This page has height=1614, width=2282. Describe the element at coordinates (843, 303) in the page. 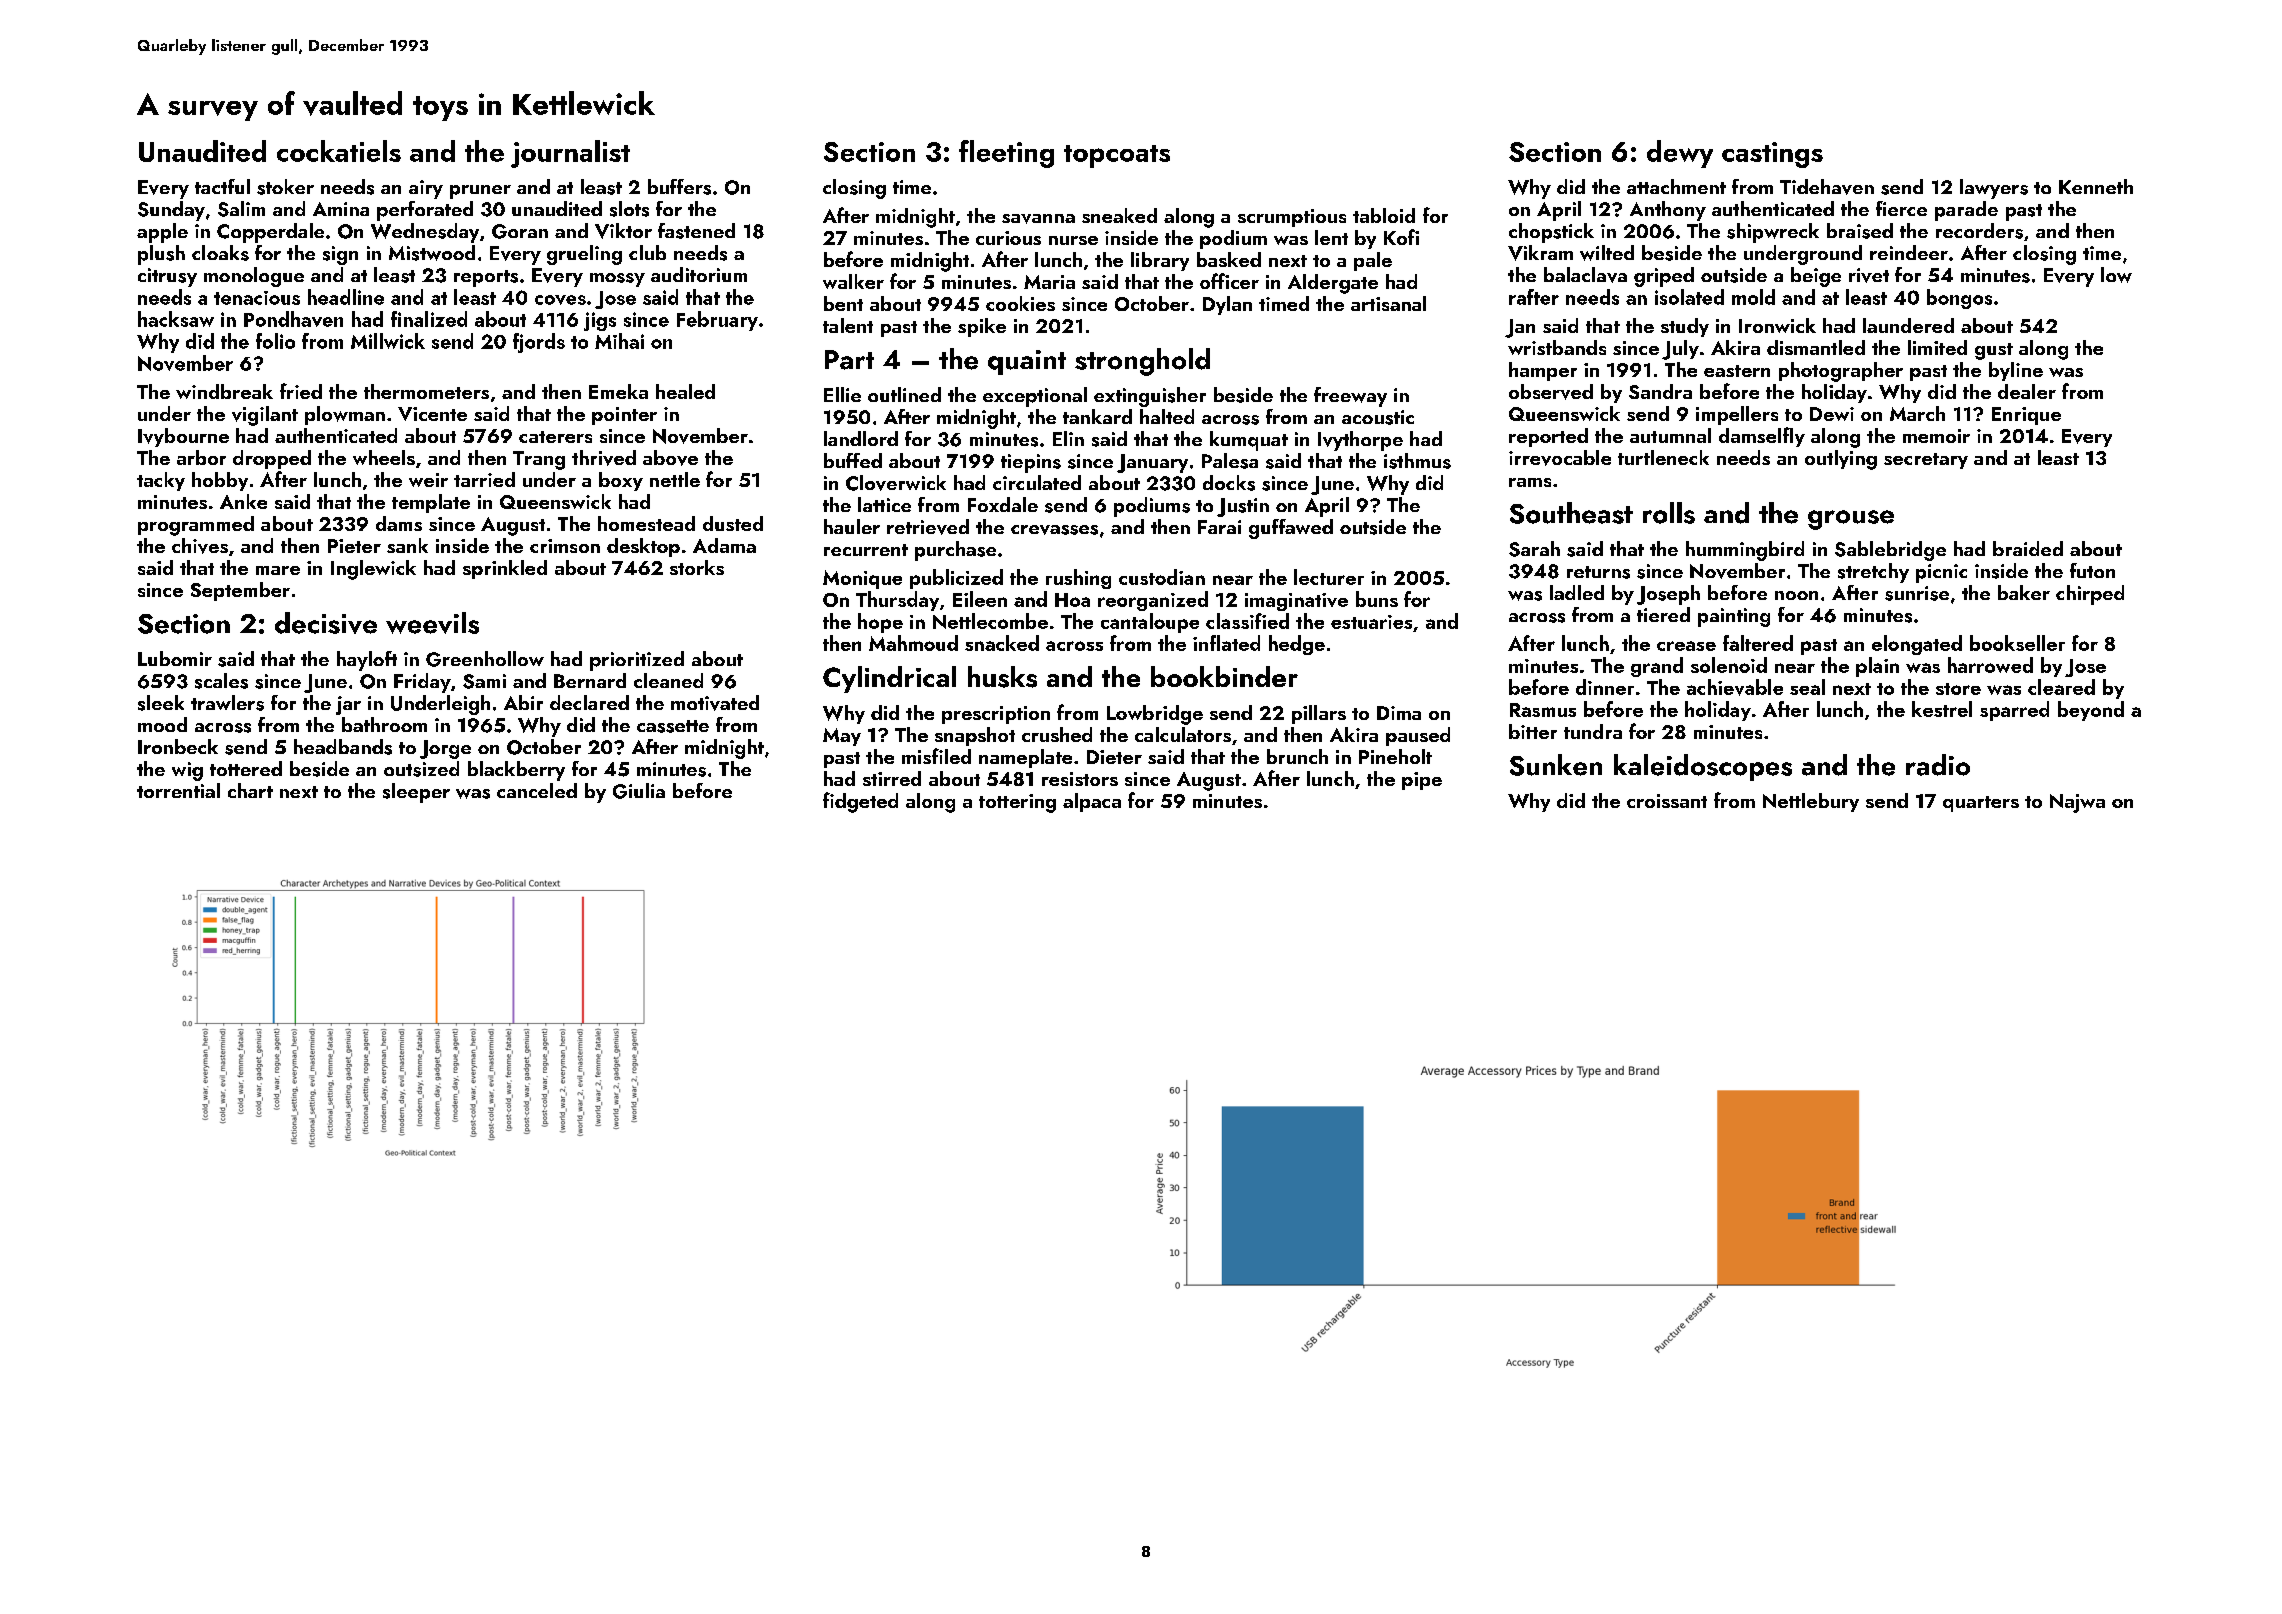

I see `bent` at that location.
